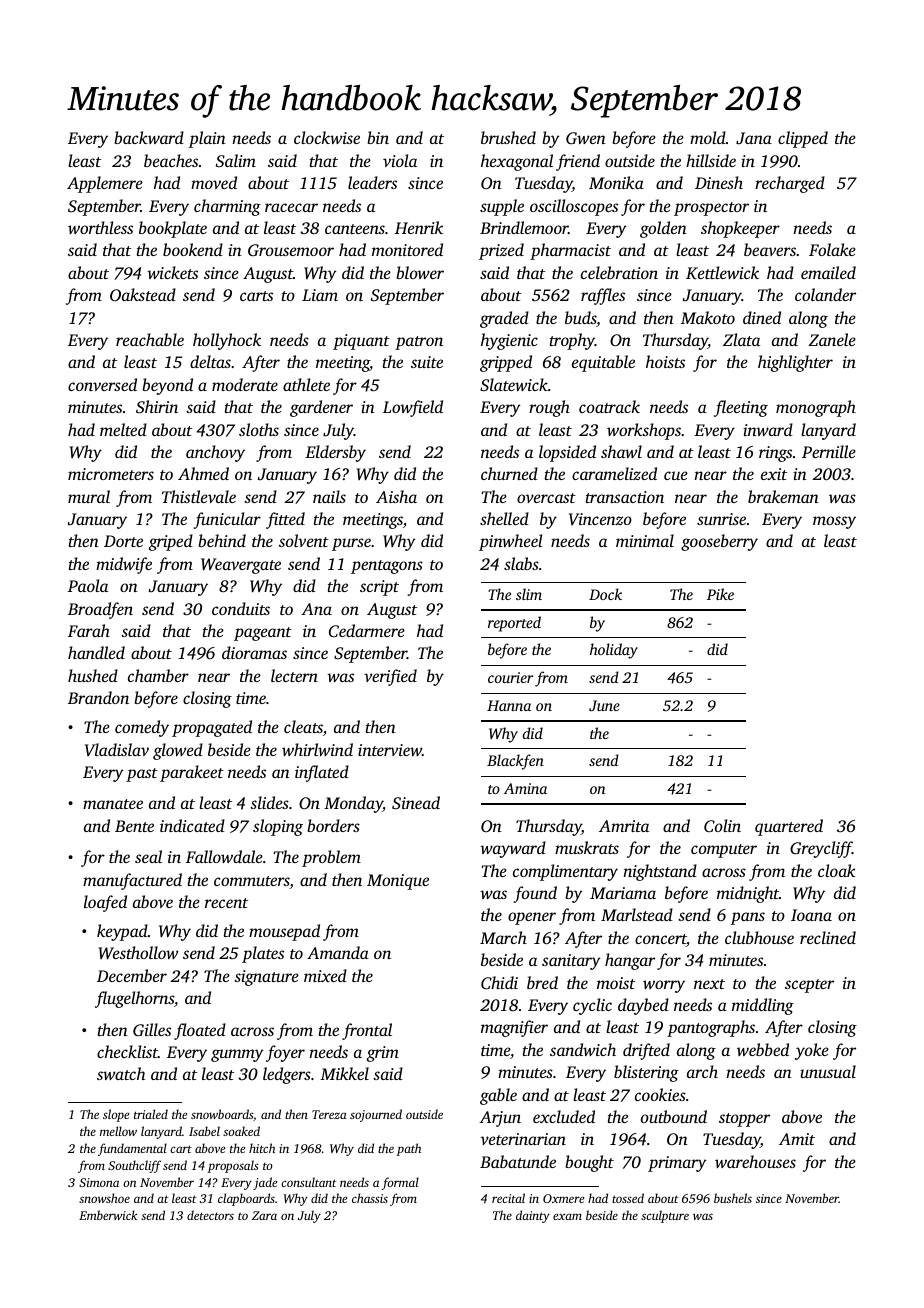  Describe the element at coordinates (294, 675) in the screenshot. I see `lectern` at that location.
